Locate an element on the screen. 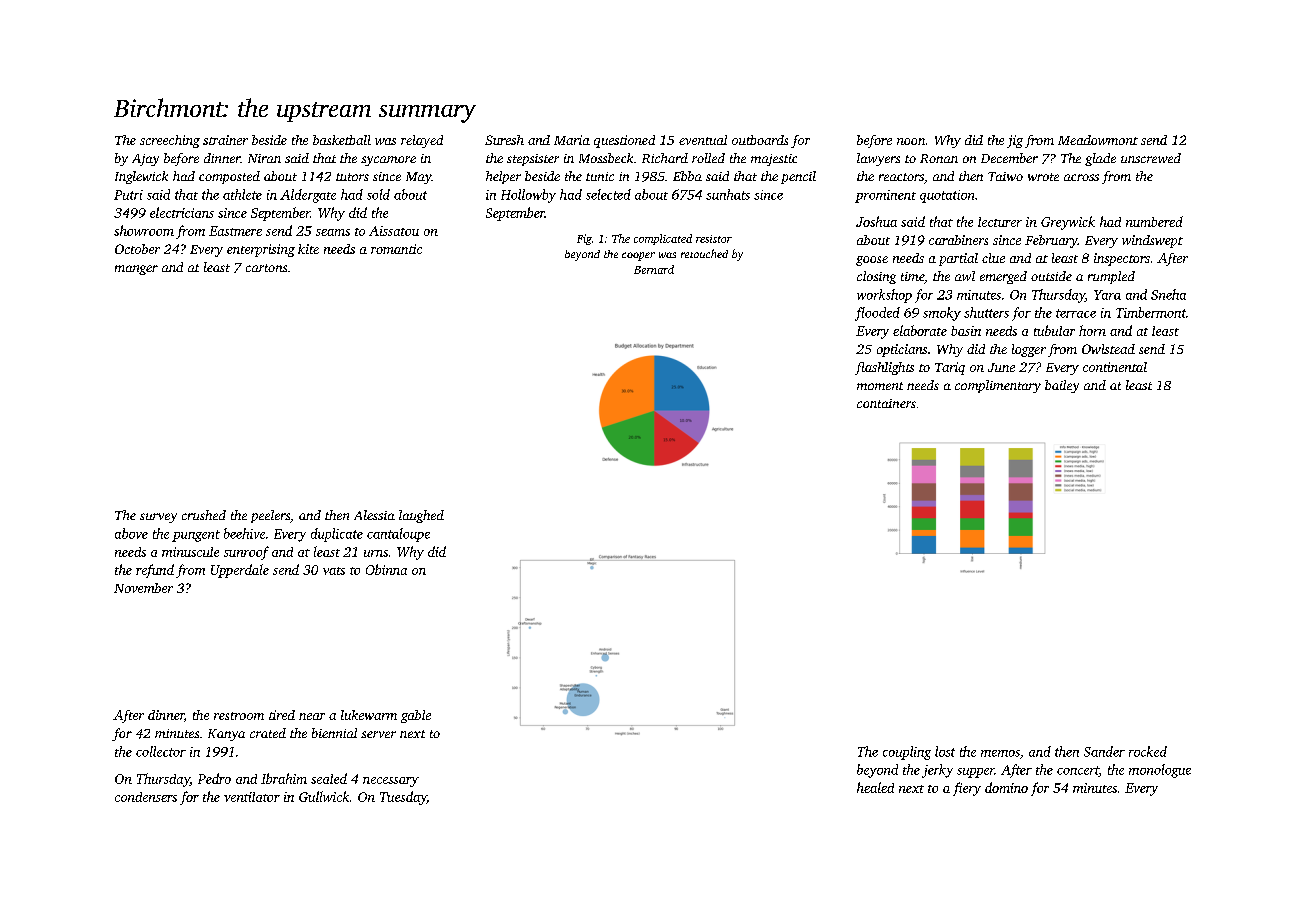 The image size is (1308, 924). bailey is located at coordinates (1062, 386).
